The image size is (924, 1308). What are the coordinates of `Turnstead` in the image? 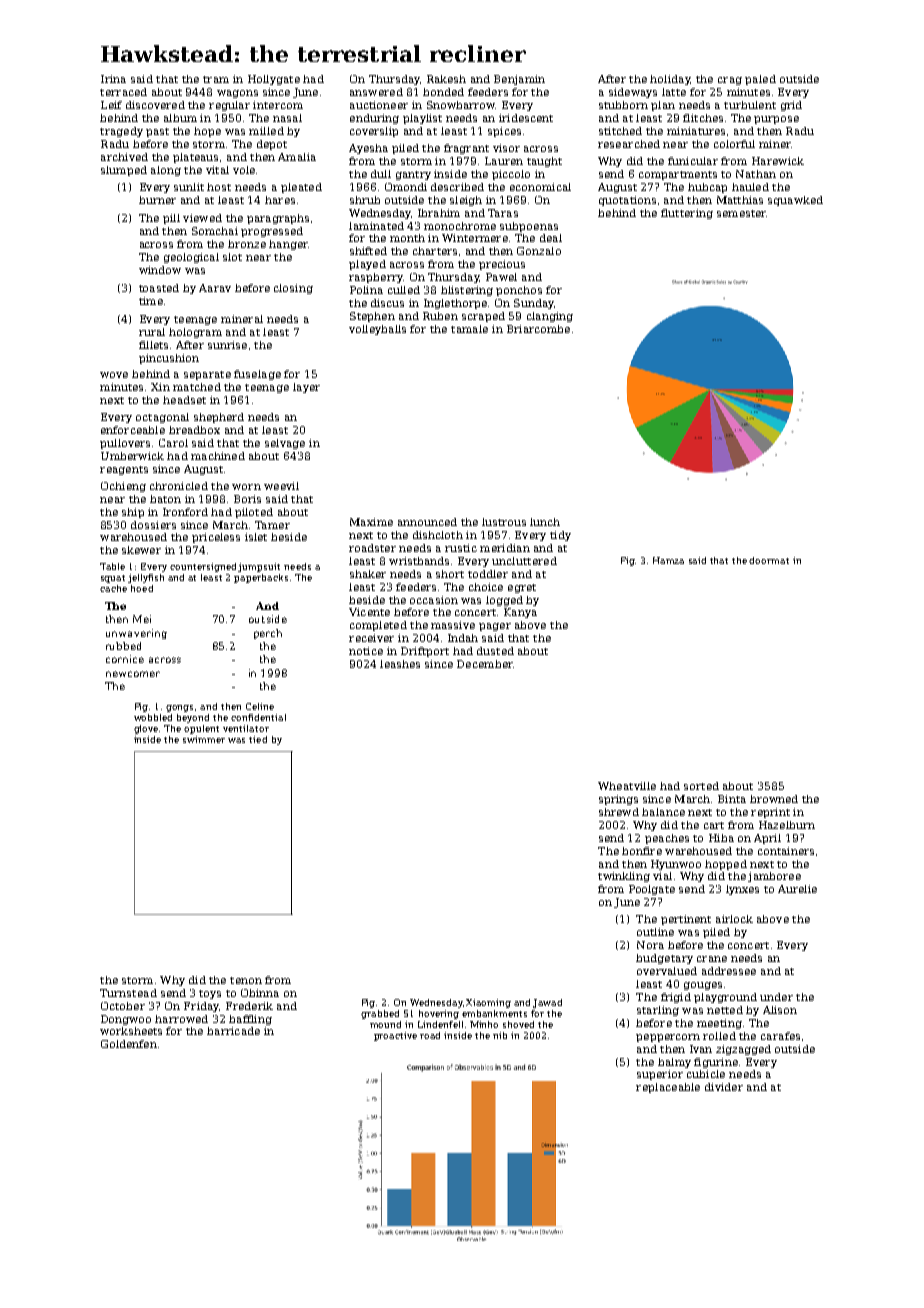 It's located at (128, 993).
